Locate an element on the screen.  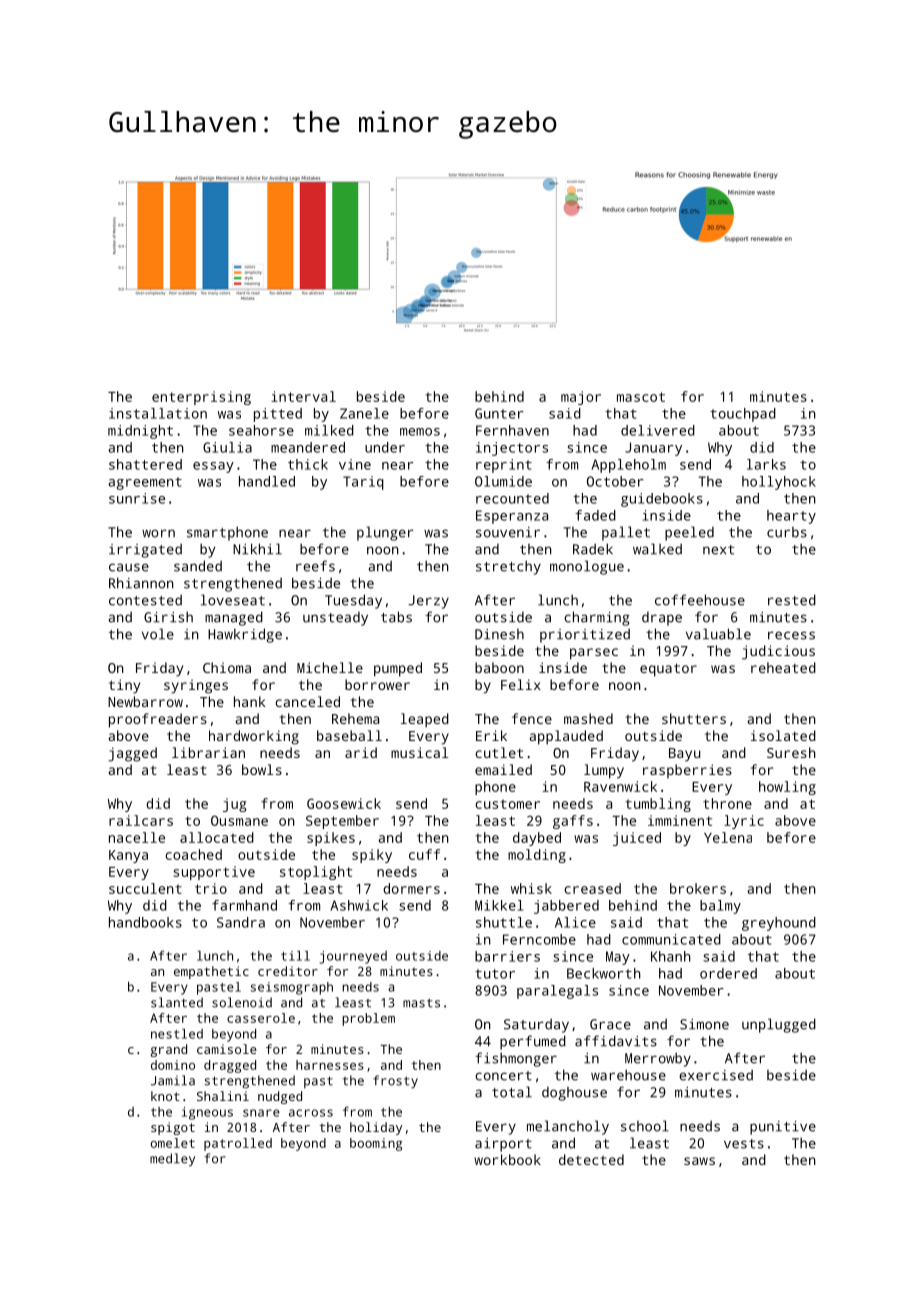
guidebooks is located at coordinates (662, 500).
